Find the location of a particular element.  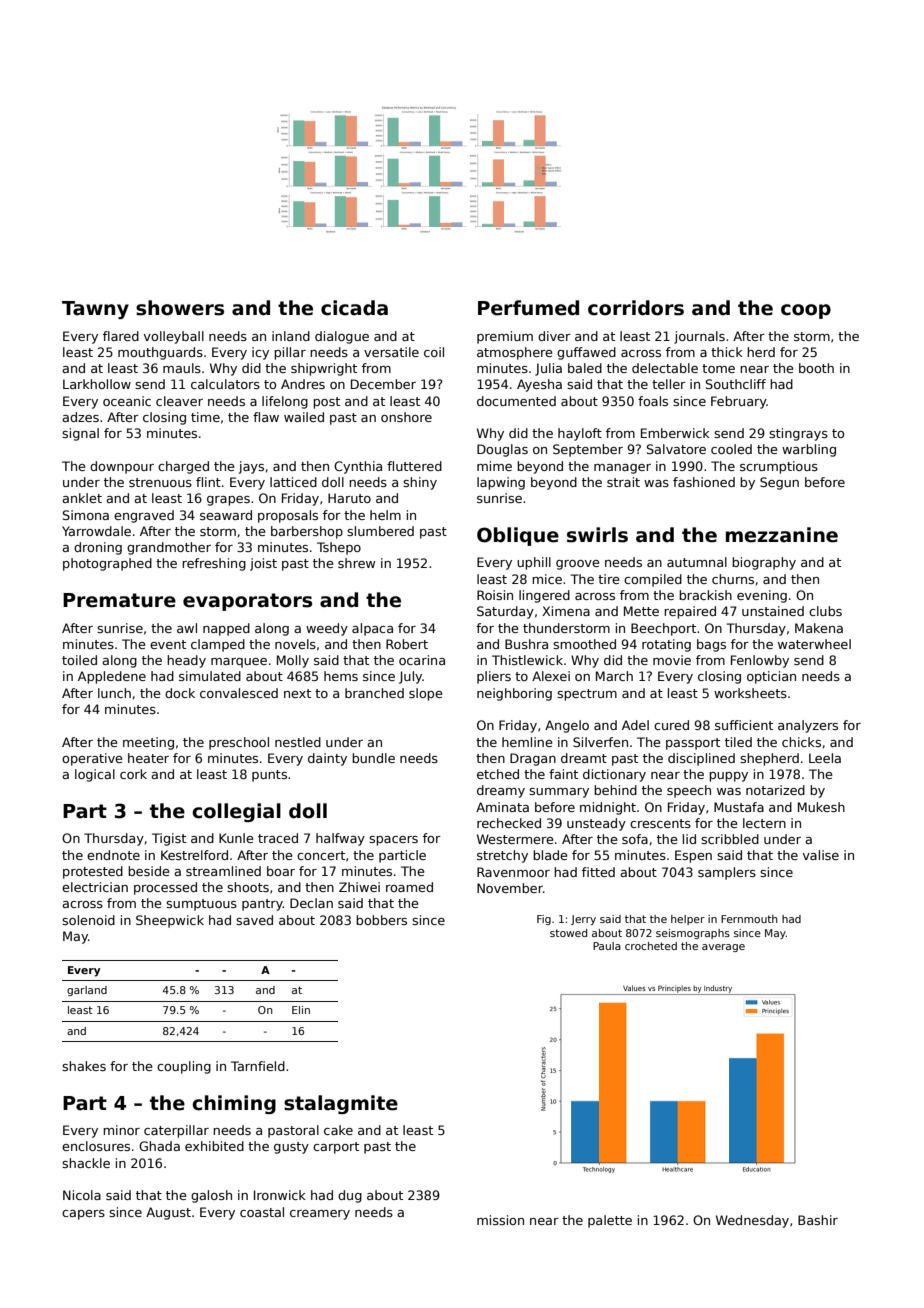

capers is located at coordinates (83, 1215).
